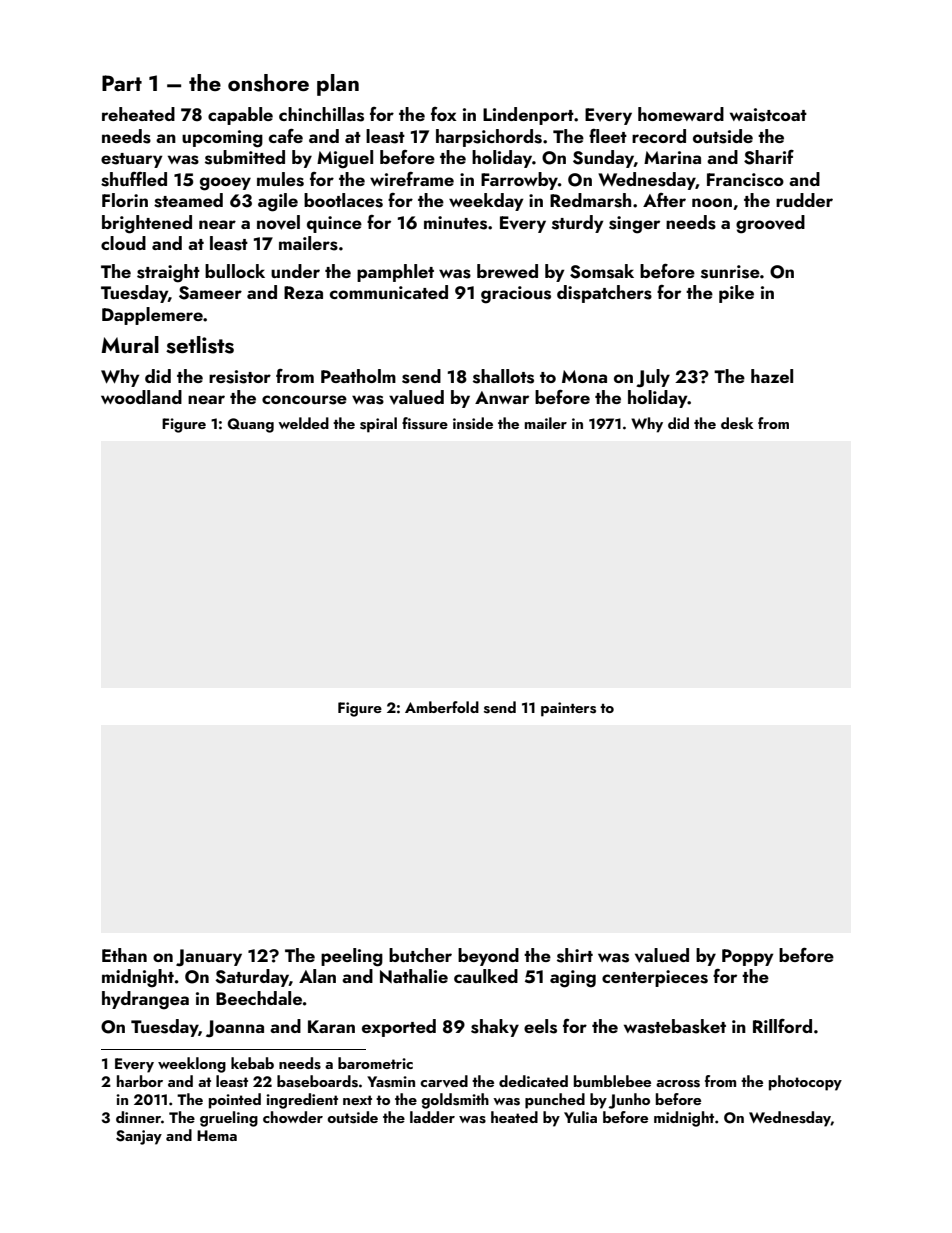 The image size is (952, 1233). Describe the element at coordinates (748, 957) in the image. I see `Poppy` at that location.
